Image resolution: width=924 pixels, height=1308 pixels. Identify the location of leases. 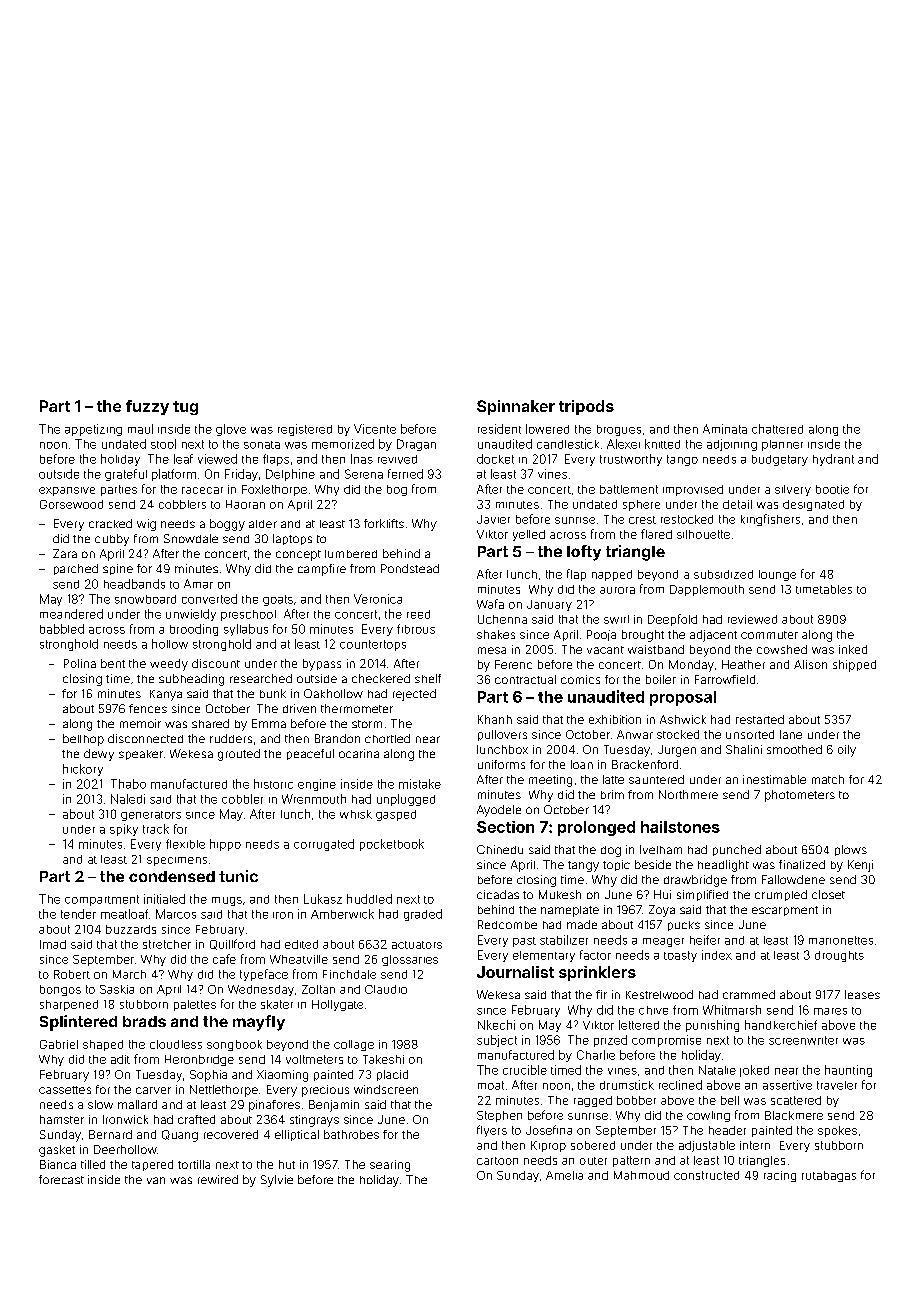
(862, 994).
